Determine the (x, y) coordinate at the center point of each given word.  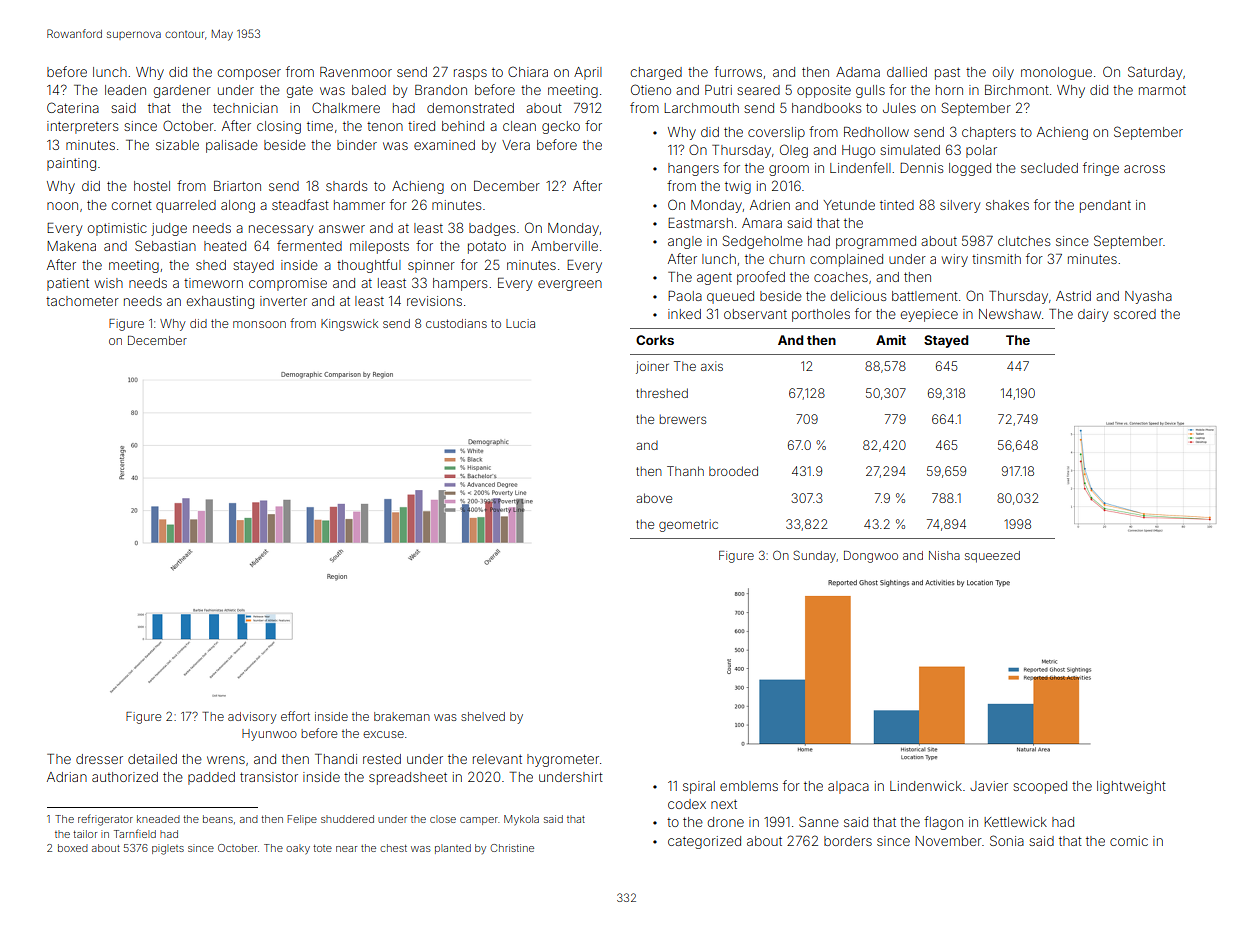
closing (279, 127)
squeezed (992, 557)
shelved (483, 716)
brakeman (402, 716)
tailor (85, 834)
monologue (1056, 73)
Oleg (794, 151)
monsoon (259, 324)
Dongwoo (871, 557)
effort (295, 716)
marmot (1162, 90)
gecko (561, 127)
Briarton (237, 186)
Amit (891, 340)
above (654, 498)
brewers (683, 419)
